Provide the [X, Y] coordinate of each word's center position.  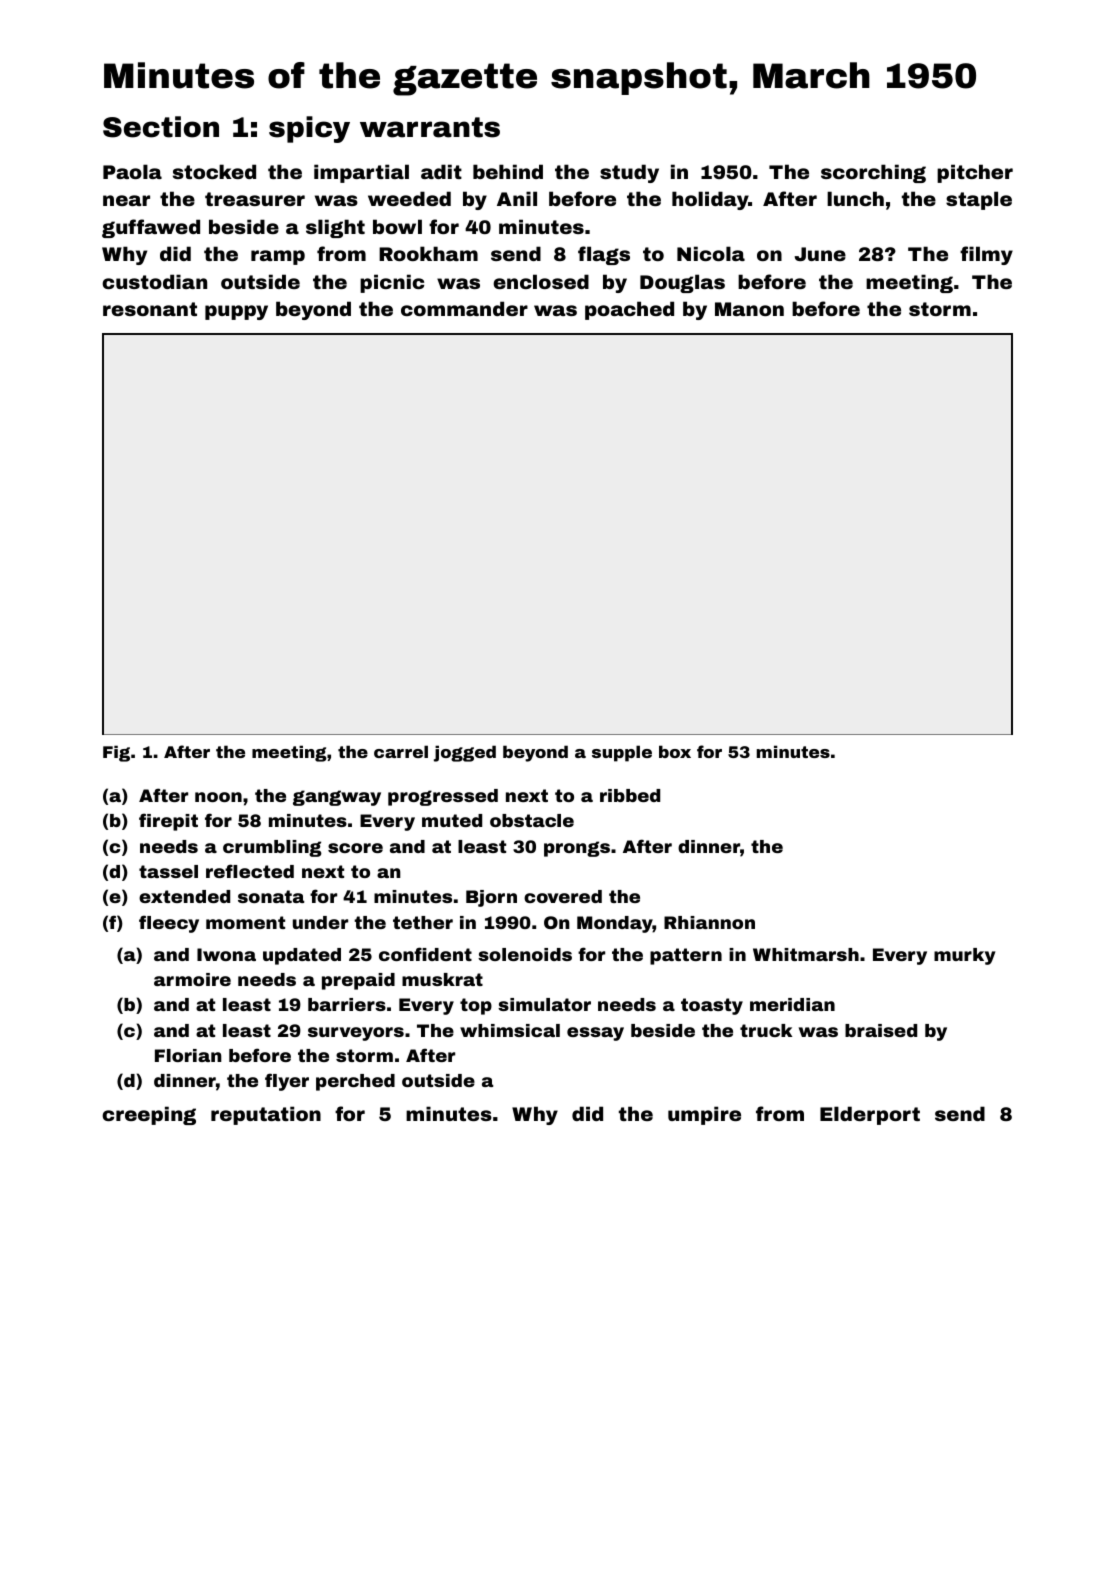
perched [355, 1082]
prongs [577, 849]
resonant [150, 309]
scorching [873, 173]
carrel [401, 751]
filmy [986, 255]
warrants [430, 127]
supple [622, 753]
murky [965, 956]
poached [629, 310]
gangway [337, 798]
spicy [309, 129]
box [675, 751]
